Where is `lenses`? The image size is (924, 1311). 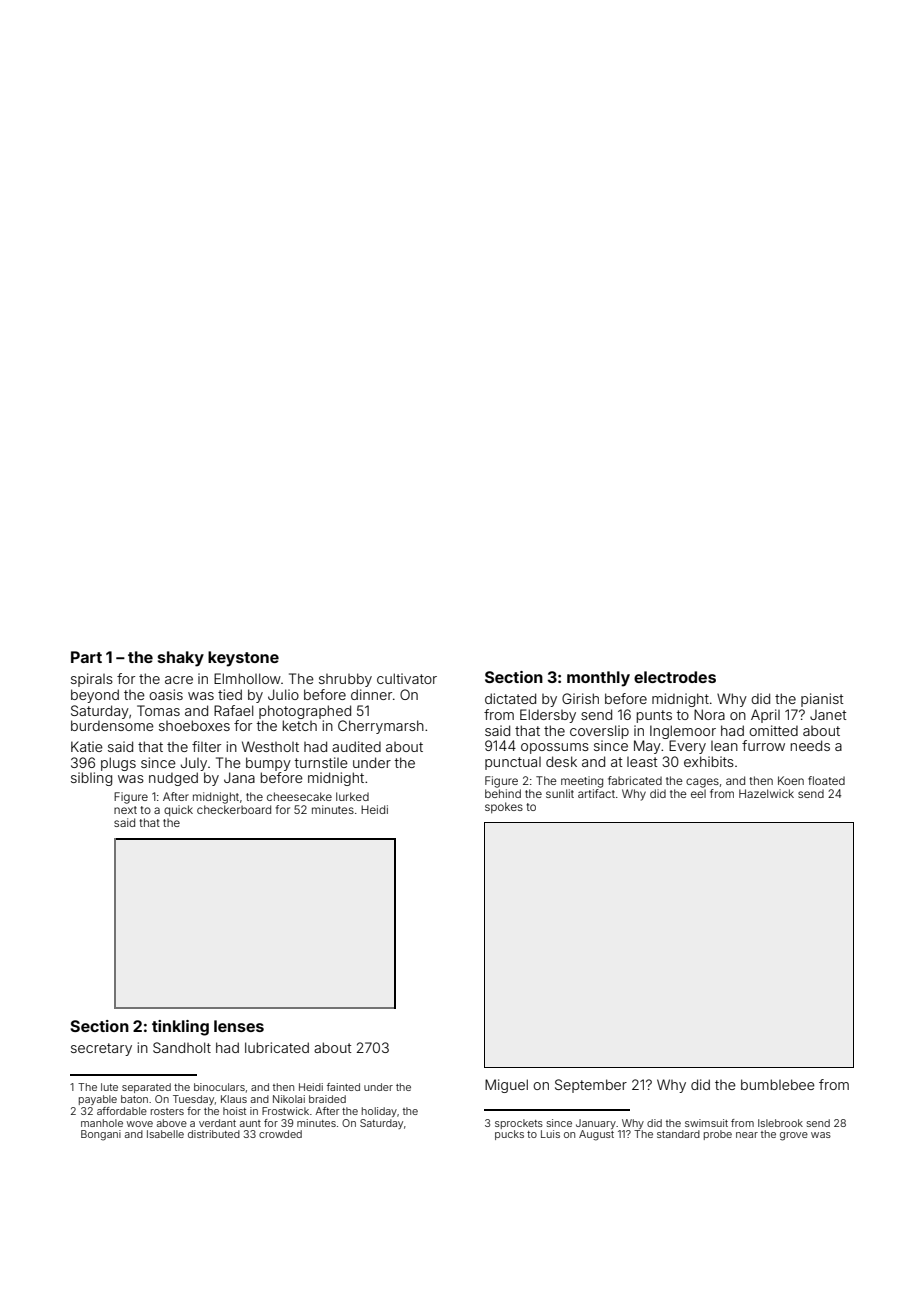 lenses is located at coordinates (239, 1026).
